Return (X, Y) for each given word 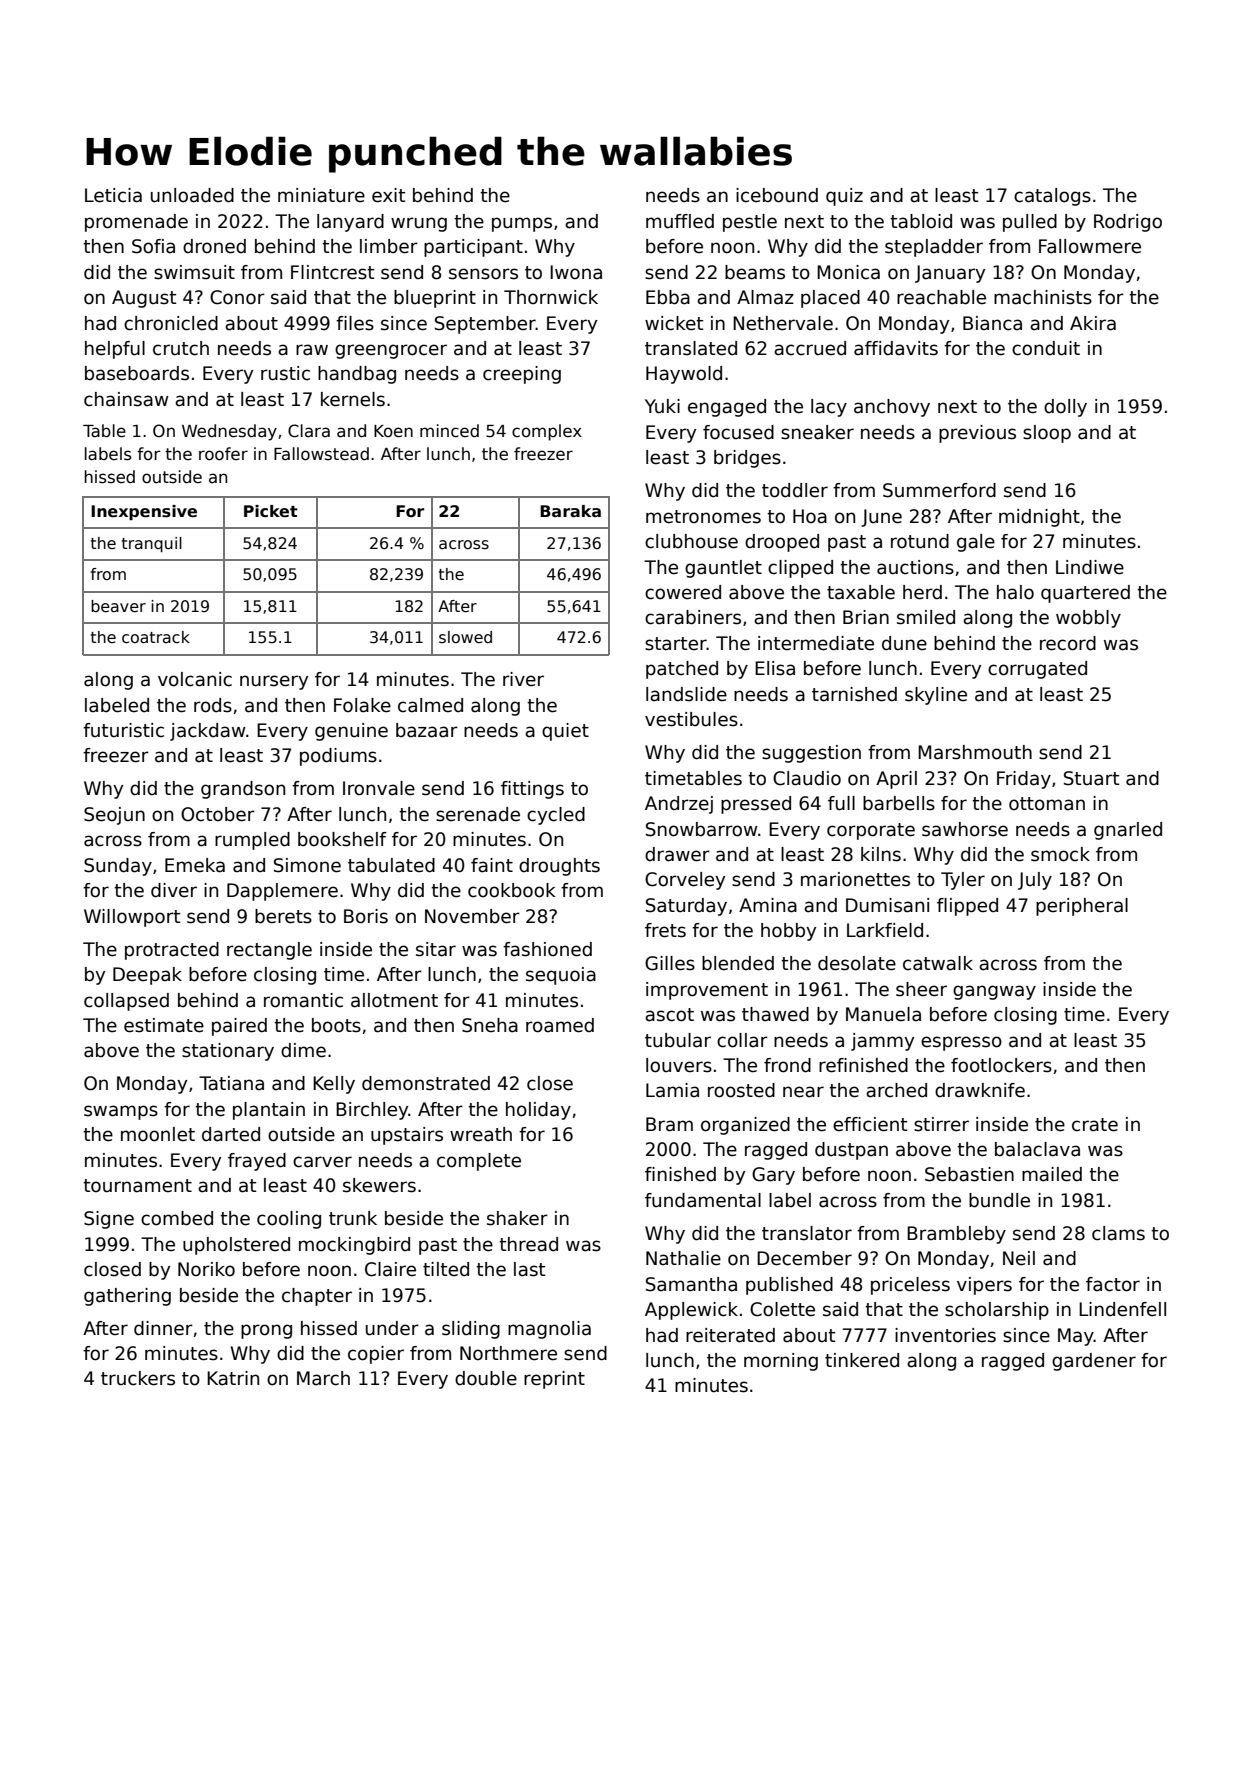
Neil (1019, 1258)
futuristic (123, 730)
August (144, 299)
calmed (430, 705)
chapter (317, 1297)
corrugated (1037, 670)
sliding (471, 1330)
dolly (1065, 408)
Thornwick (551, 297)
